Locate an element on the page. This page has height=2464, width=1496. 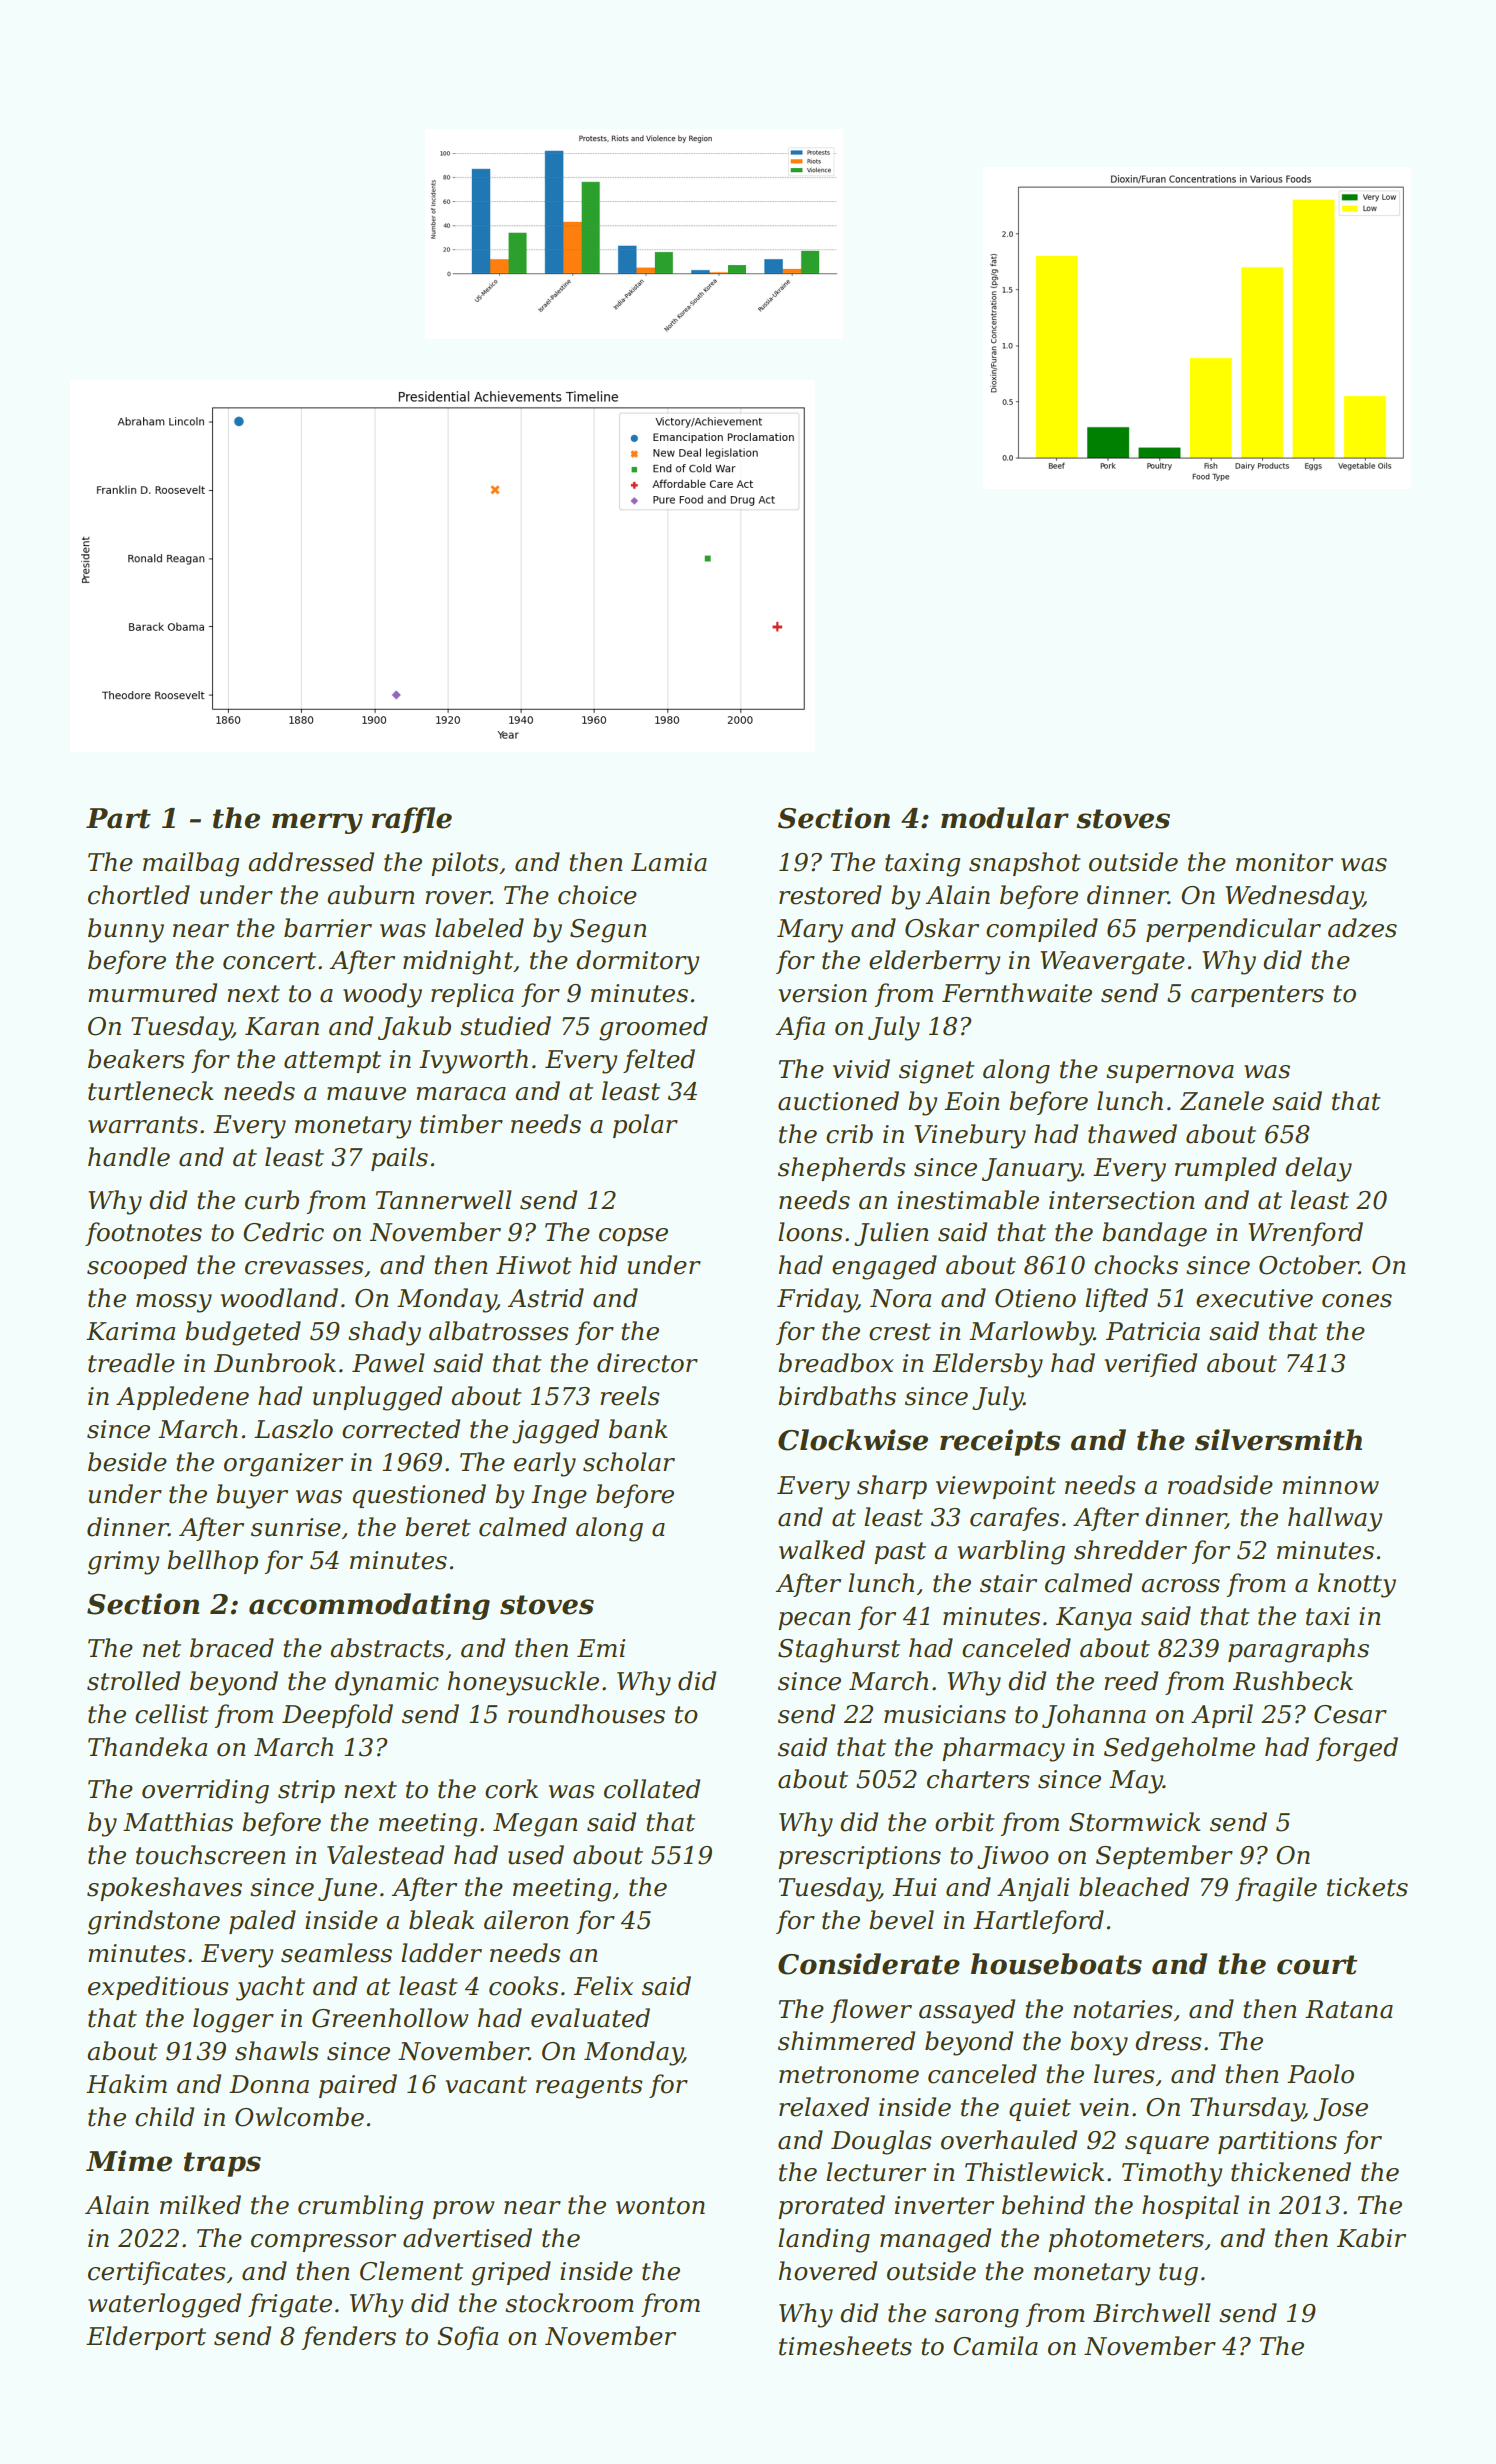
monitor is located at coordinates (1284, 862).
